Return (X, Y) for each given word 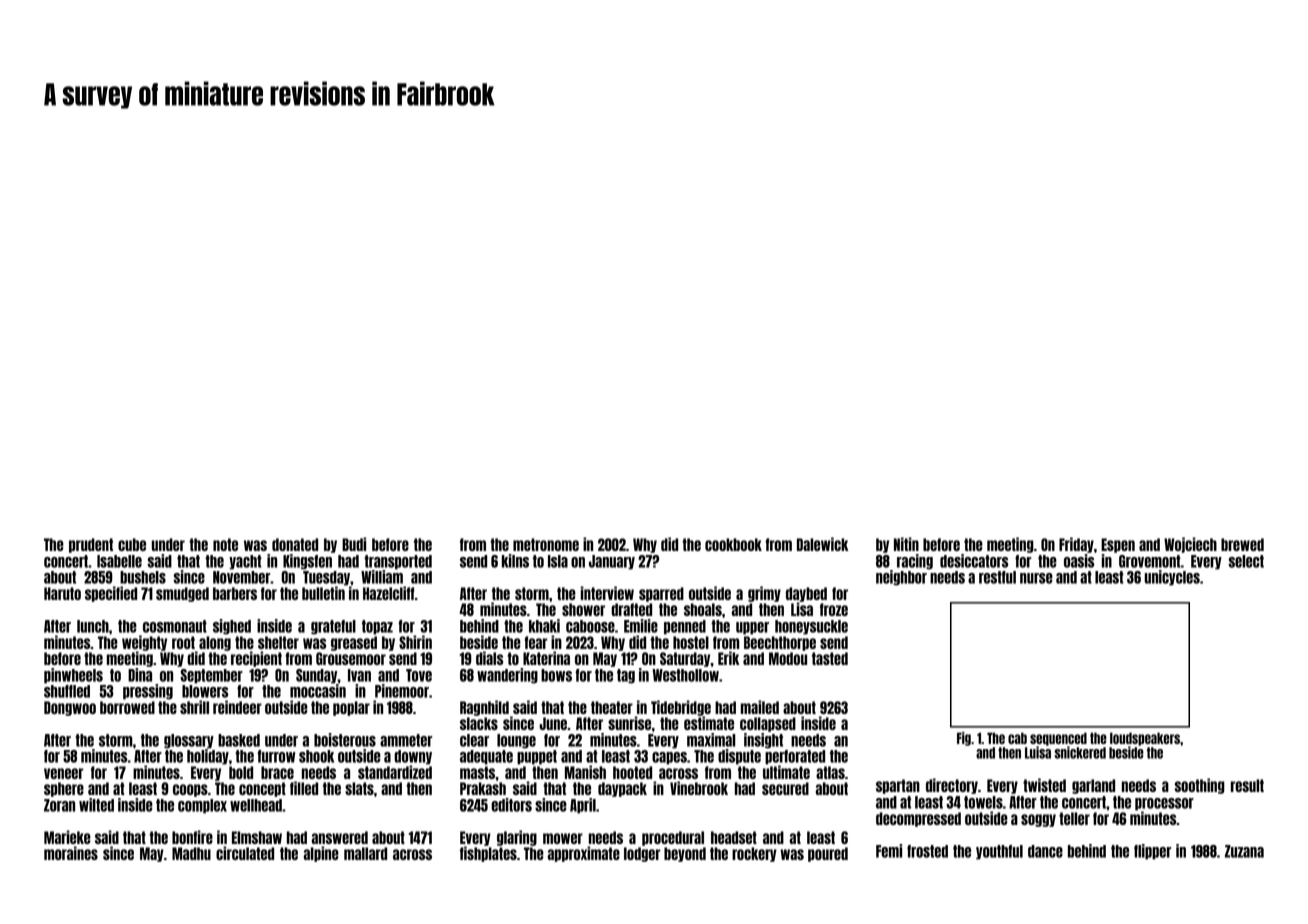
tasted (830, 658)
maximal (711, 740)
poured (828, 854)
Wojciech (1190, 545)
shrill (194, 707)
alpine (321, 854)
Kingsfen (307, 562)
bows (556, 675)
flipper (1152, 852)
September (211, 676)
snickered (1080, 752)
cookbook (733, 544)
